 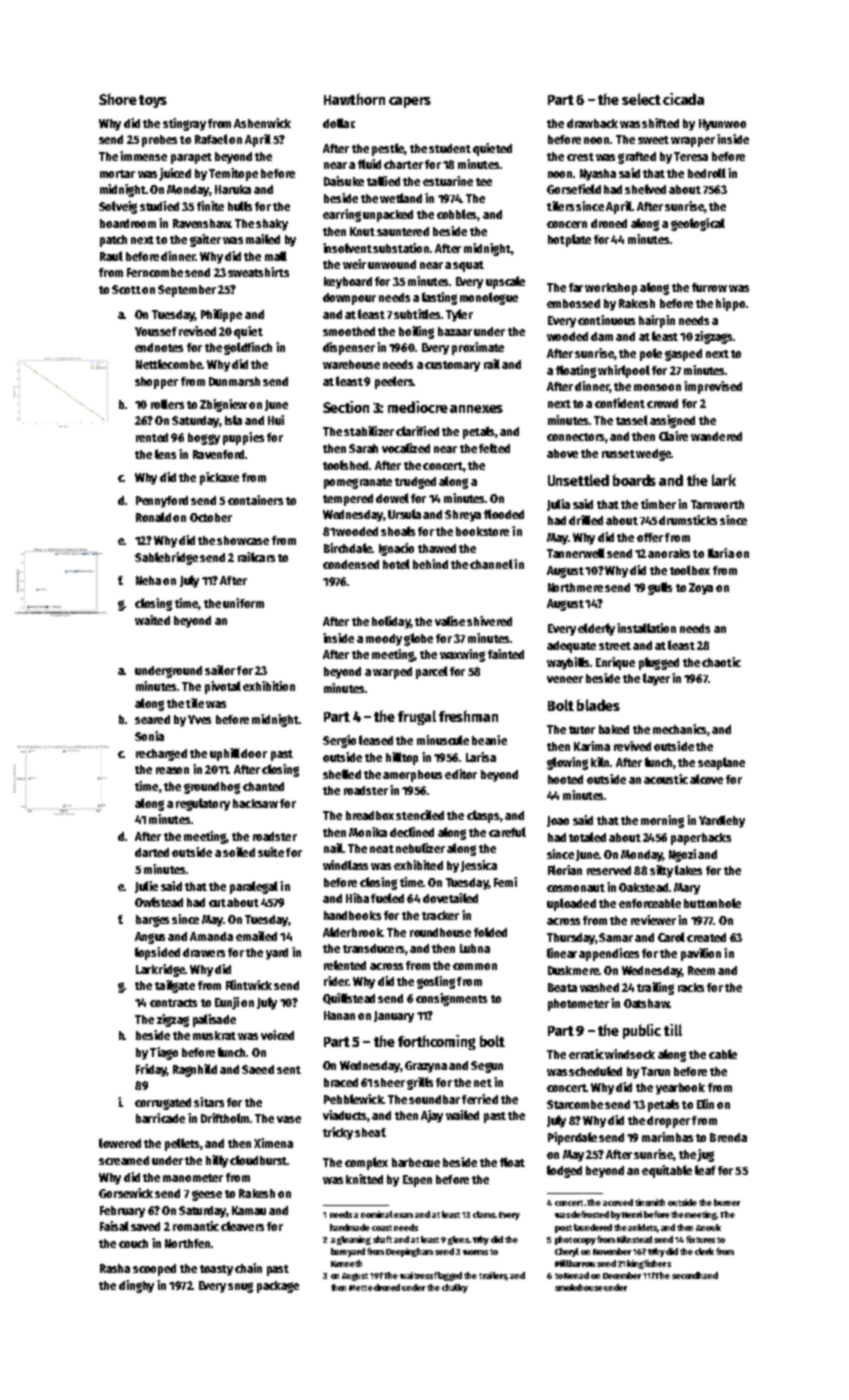 I want to click on worms, so click(x=475, y=1252).
